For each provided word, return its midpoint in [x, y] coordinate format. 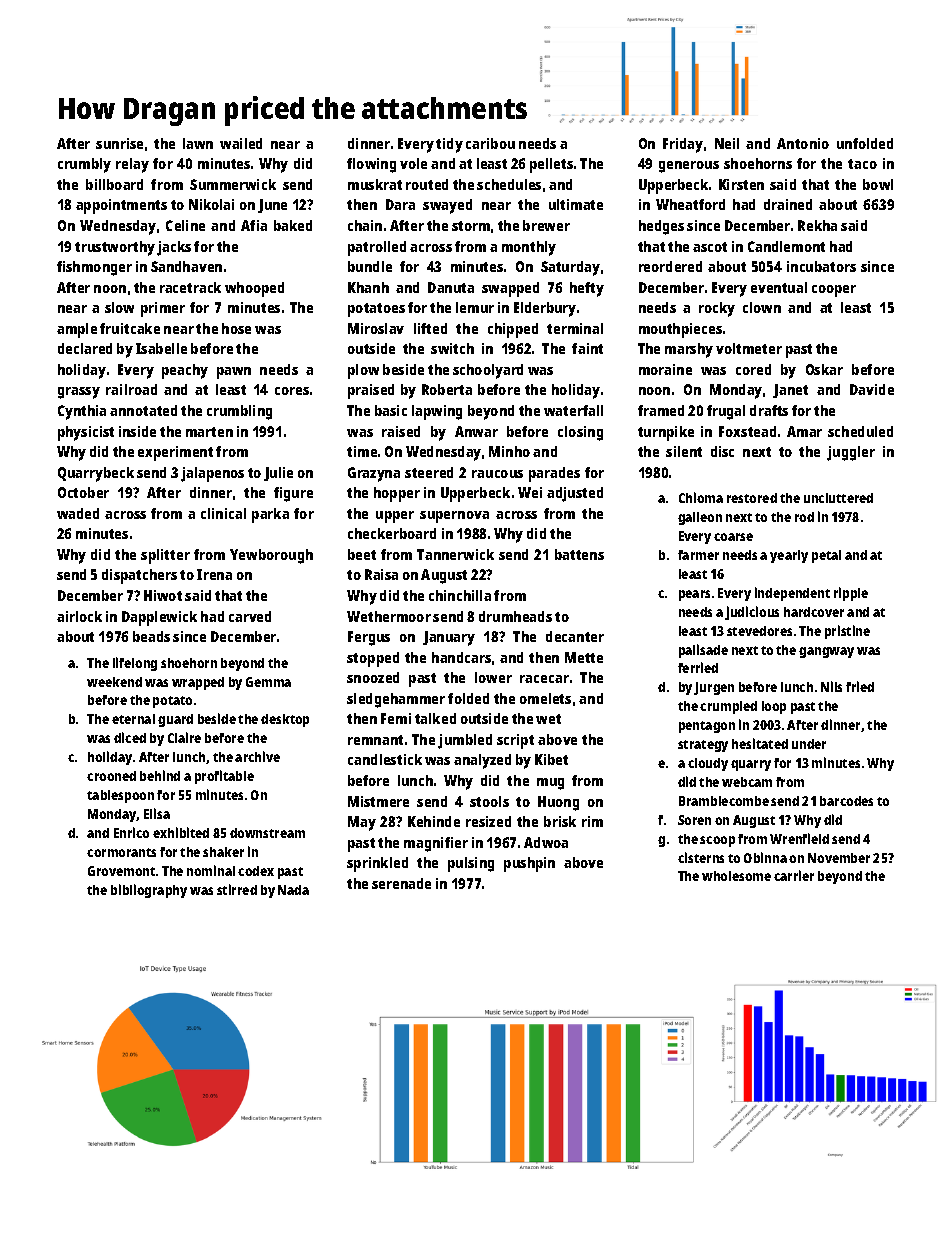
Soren [694, 820]
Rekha [817, 225]
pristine [847, 632]
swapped [510, 289]
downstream [267, 833]
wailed [241, 143]
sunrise [119, 143]
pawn [234, 373]
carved [250, 616]
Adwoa [546, 842]
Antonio [803, 143]
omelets [545, 698]
